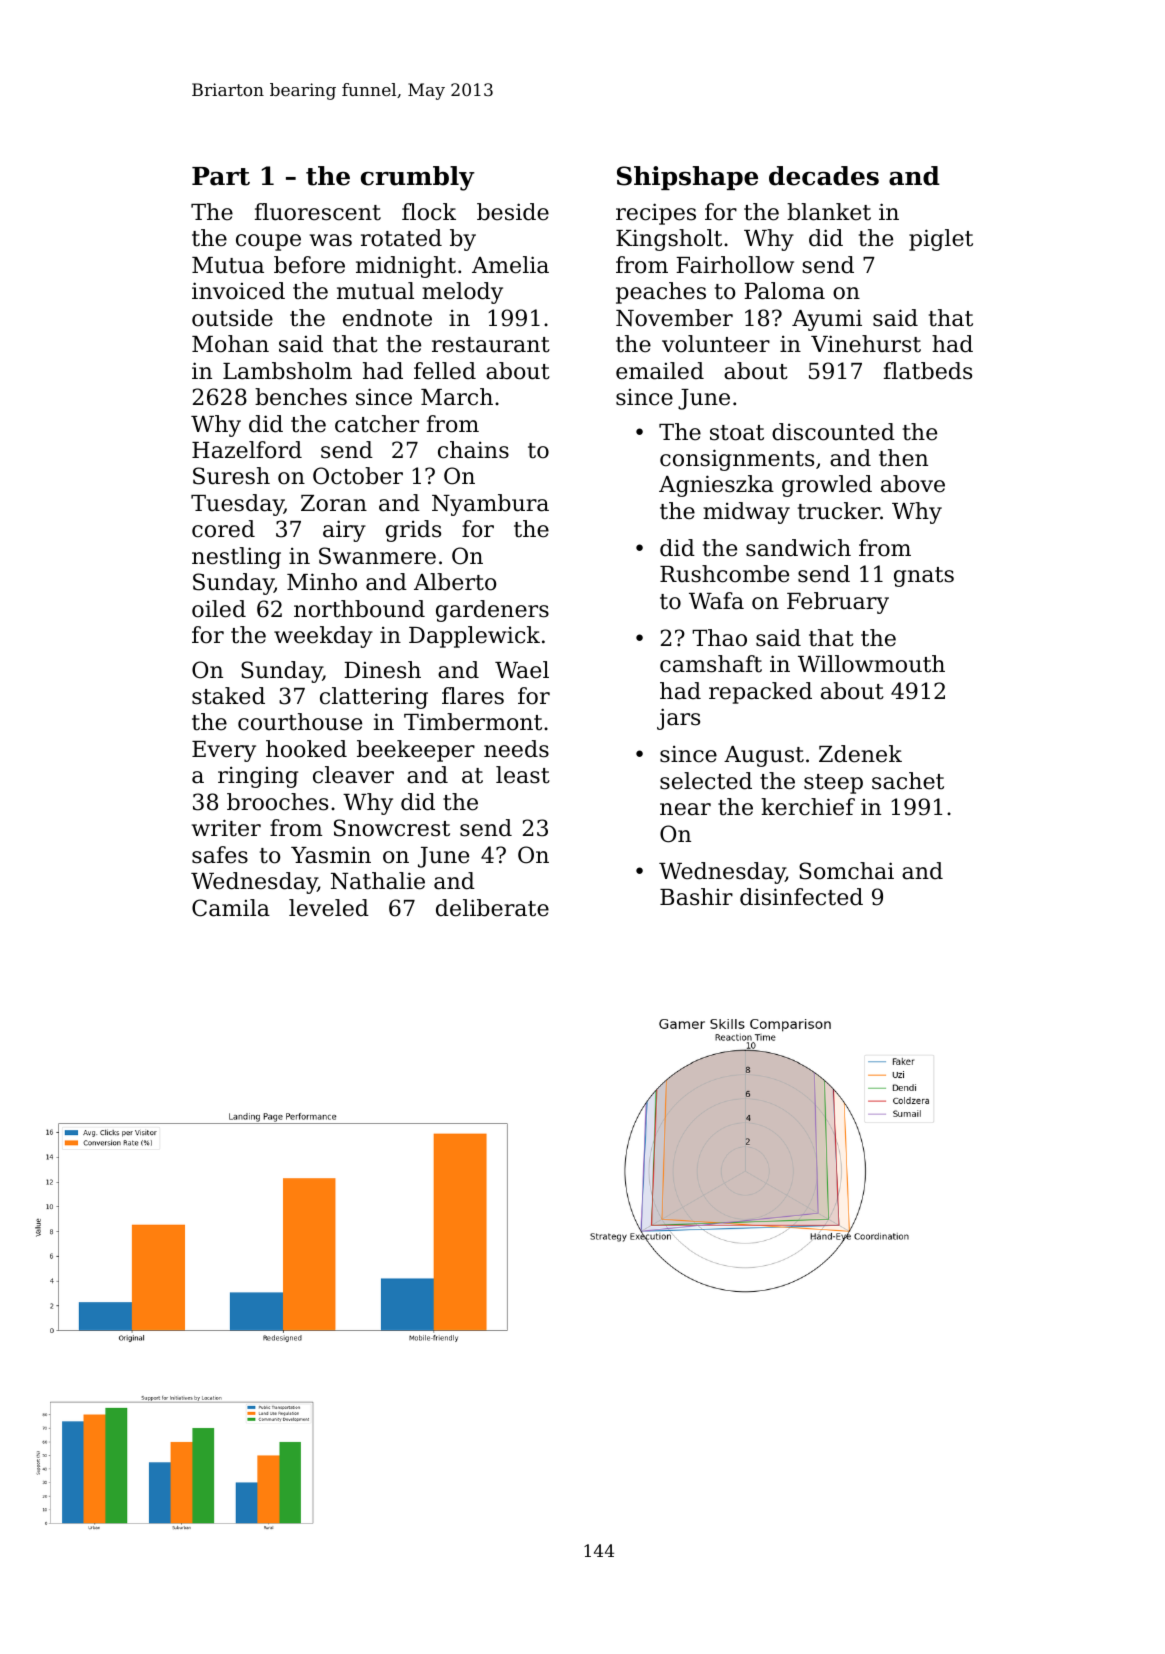 The height and width of the page is (1654, 1165). What do you see at coordinates (231, 908) in the page?
I see `Camila` at bounding box center [231, 908].
